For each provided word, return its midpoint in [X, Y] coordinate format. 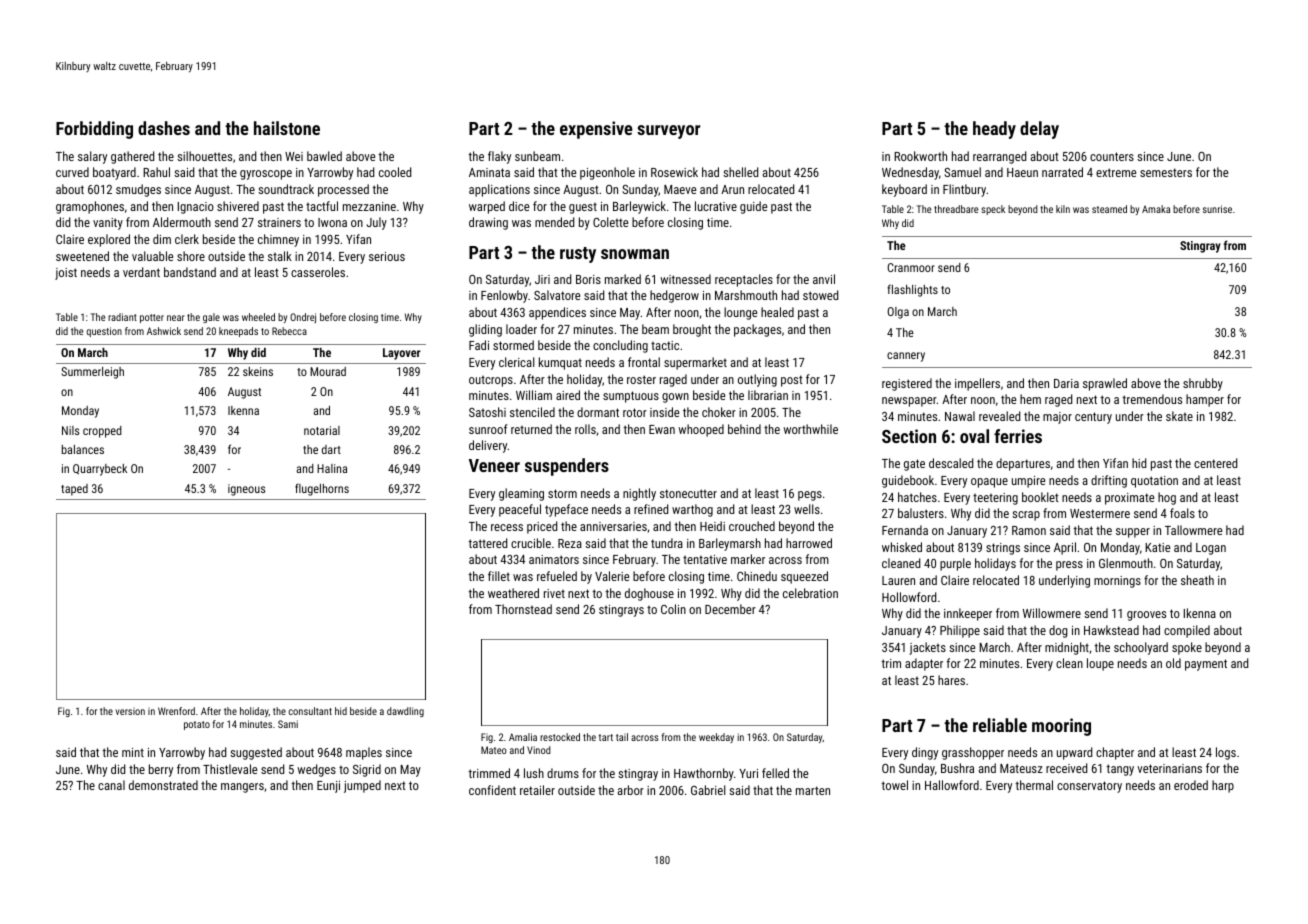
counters [1112, 156]
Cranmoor [911, 267]
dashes [164, 128]
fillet [499, 576]
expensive [596, 130]
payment [1206, 665]
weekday [716, 738]
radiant [122, 317]
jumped [362, 786]
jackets [927, 648]
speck [993, 210]
